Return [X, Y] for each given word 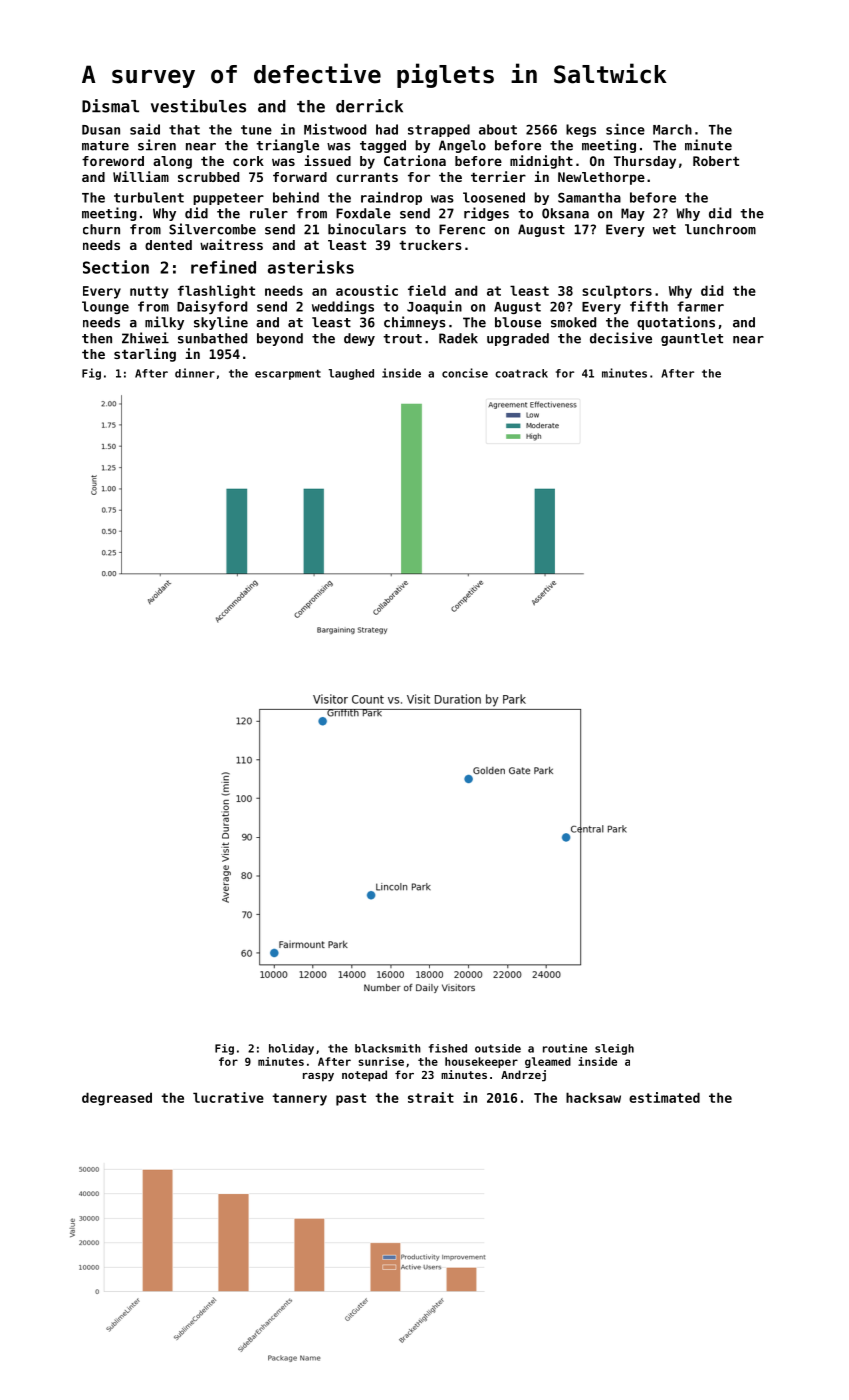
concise [465, 373]
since [625, 129]
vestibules [198, 106]
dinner [195, 373]
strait [431, 1097]
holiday [291, 1049]
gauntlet [692, 339]
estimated [664, 1097]
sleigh [614, 1049]
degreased [117, 1099]
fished [448, 1048]
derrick [369, 106]
